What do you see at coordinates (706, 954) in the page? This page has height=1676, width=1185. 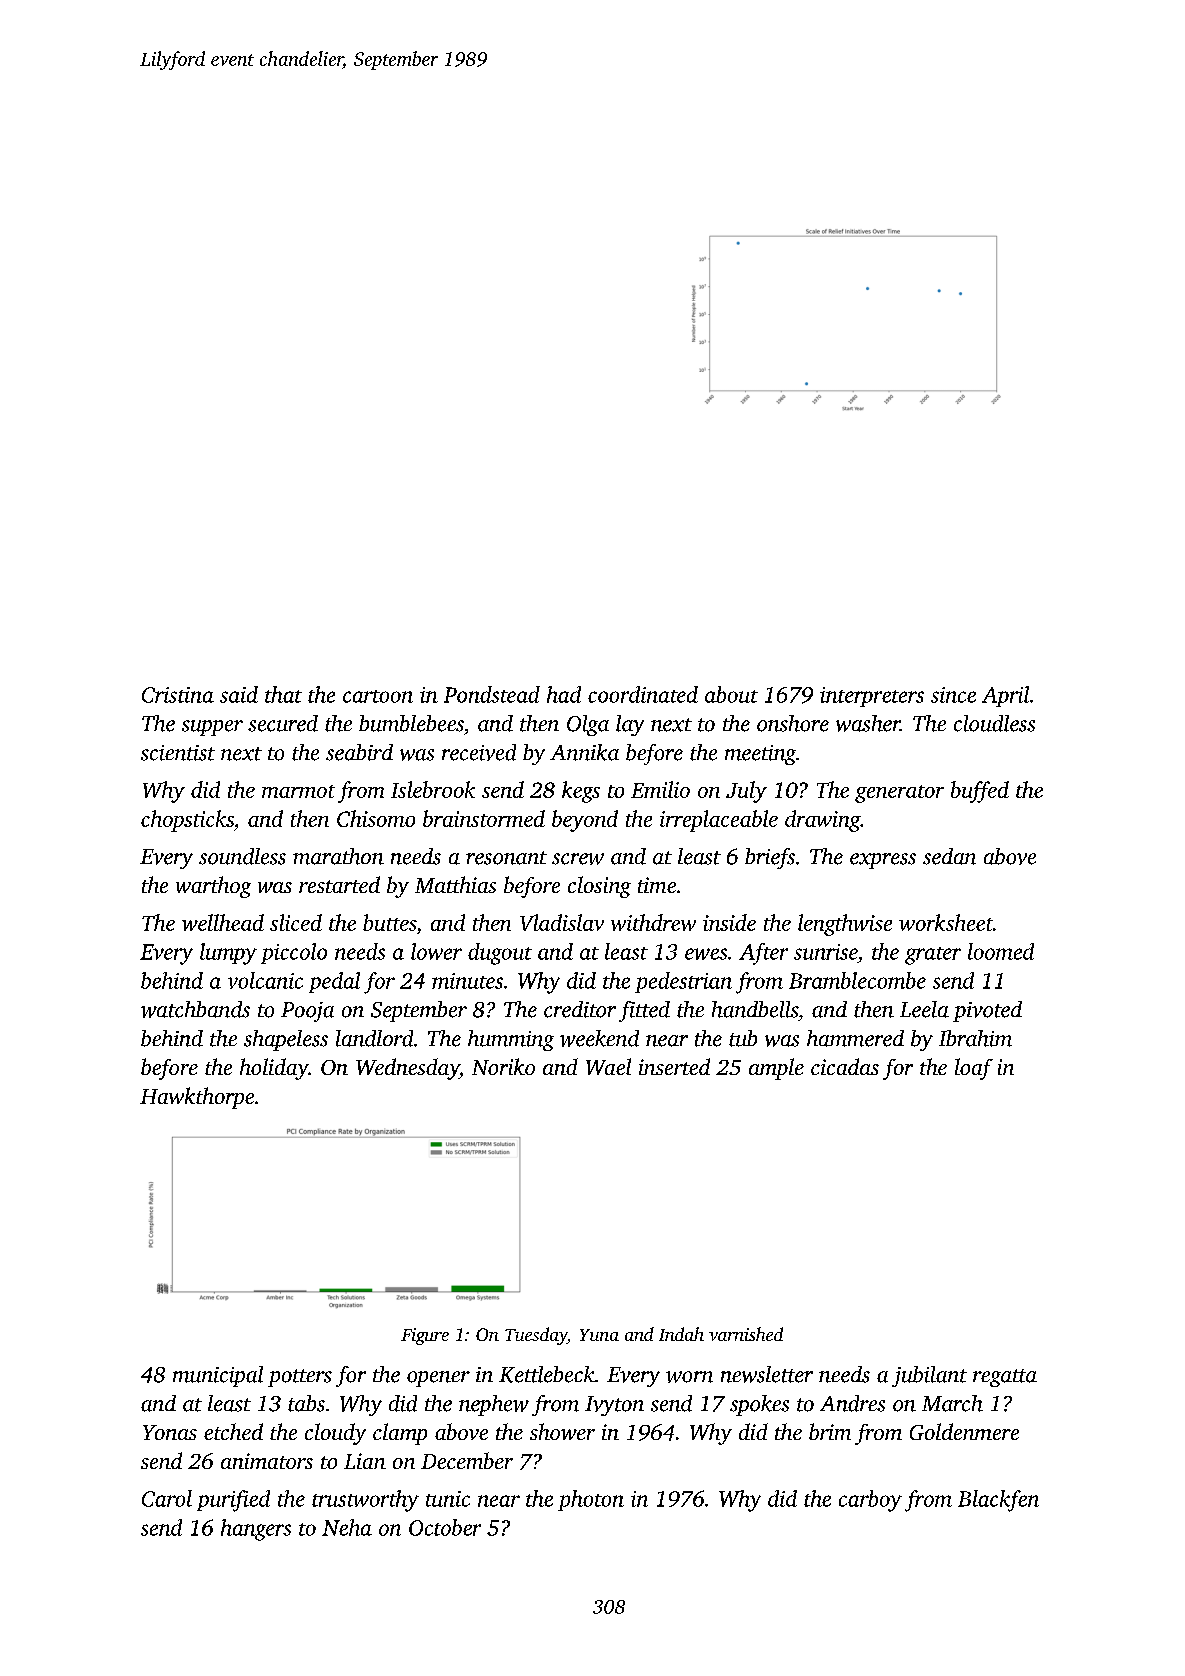 I see `ewes` at bounding box center [706, 954].
